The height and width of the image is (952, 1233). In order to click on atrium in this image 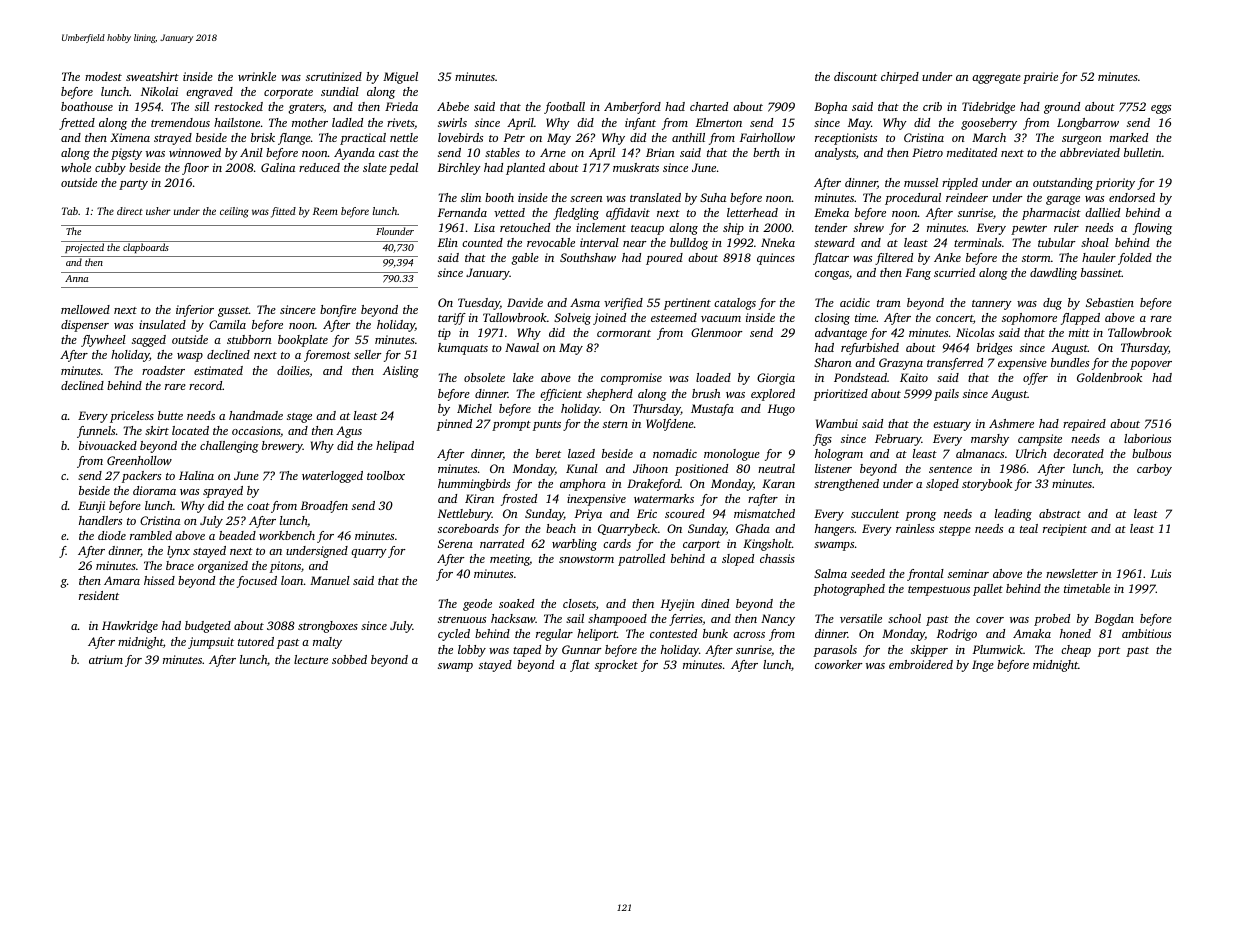, I will do `click(106, 659)`.
